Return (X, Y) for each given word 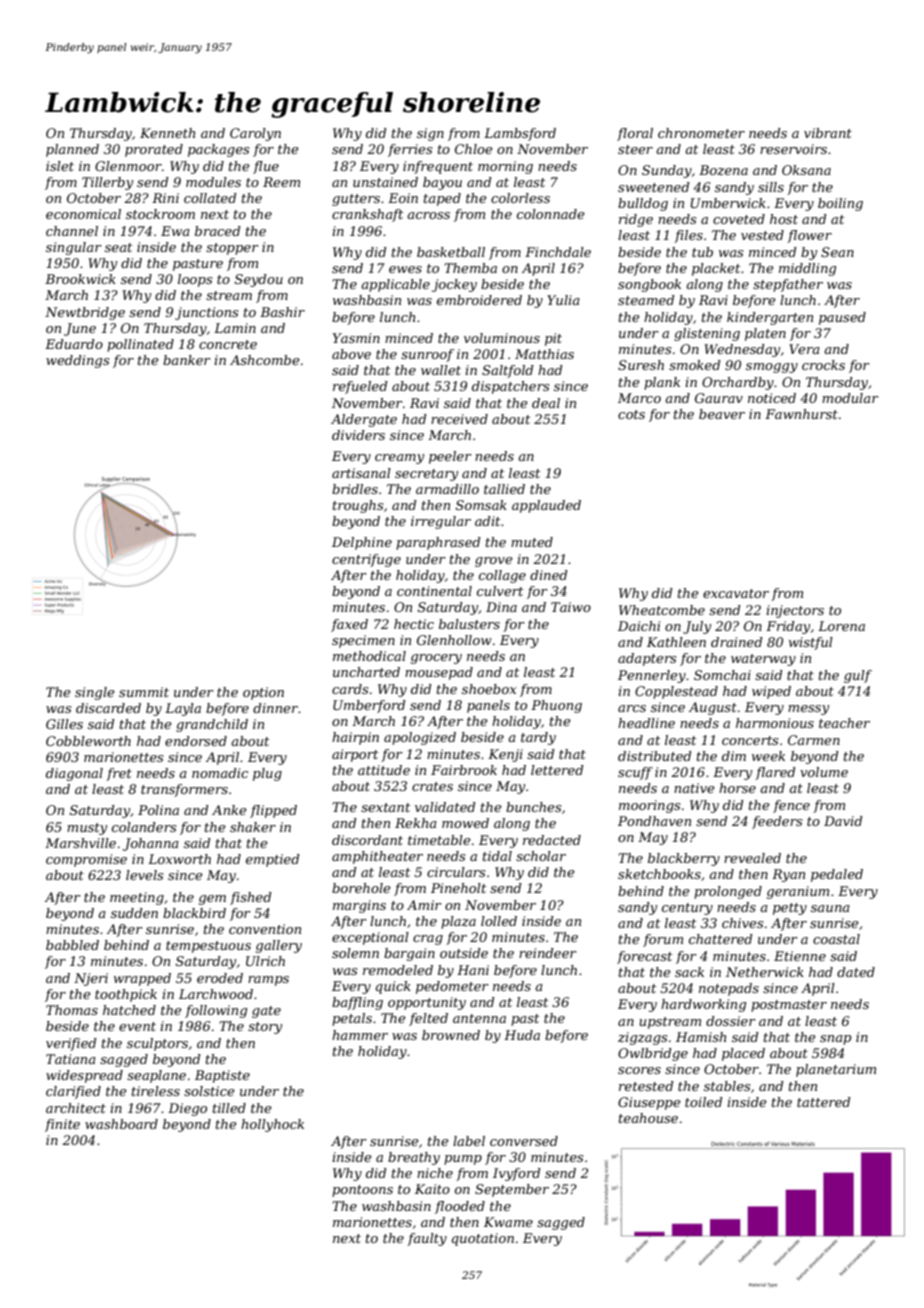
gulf (858, 676)
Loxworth (179, 859)
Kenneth (167, 133)
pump (463, 1160)
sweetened (654, 187)
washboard (121, 1124)
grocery (436, 659)
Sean (837, 252)
